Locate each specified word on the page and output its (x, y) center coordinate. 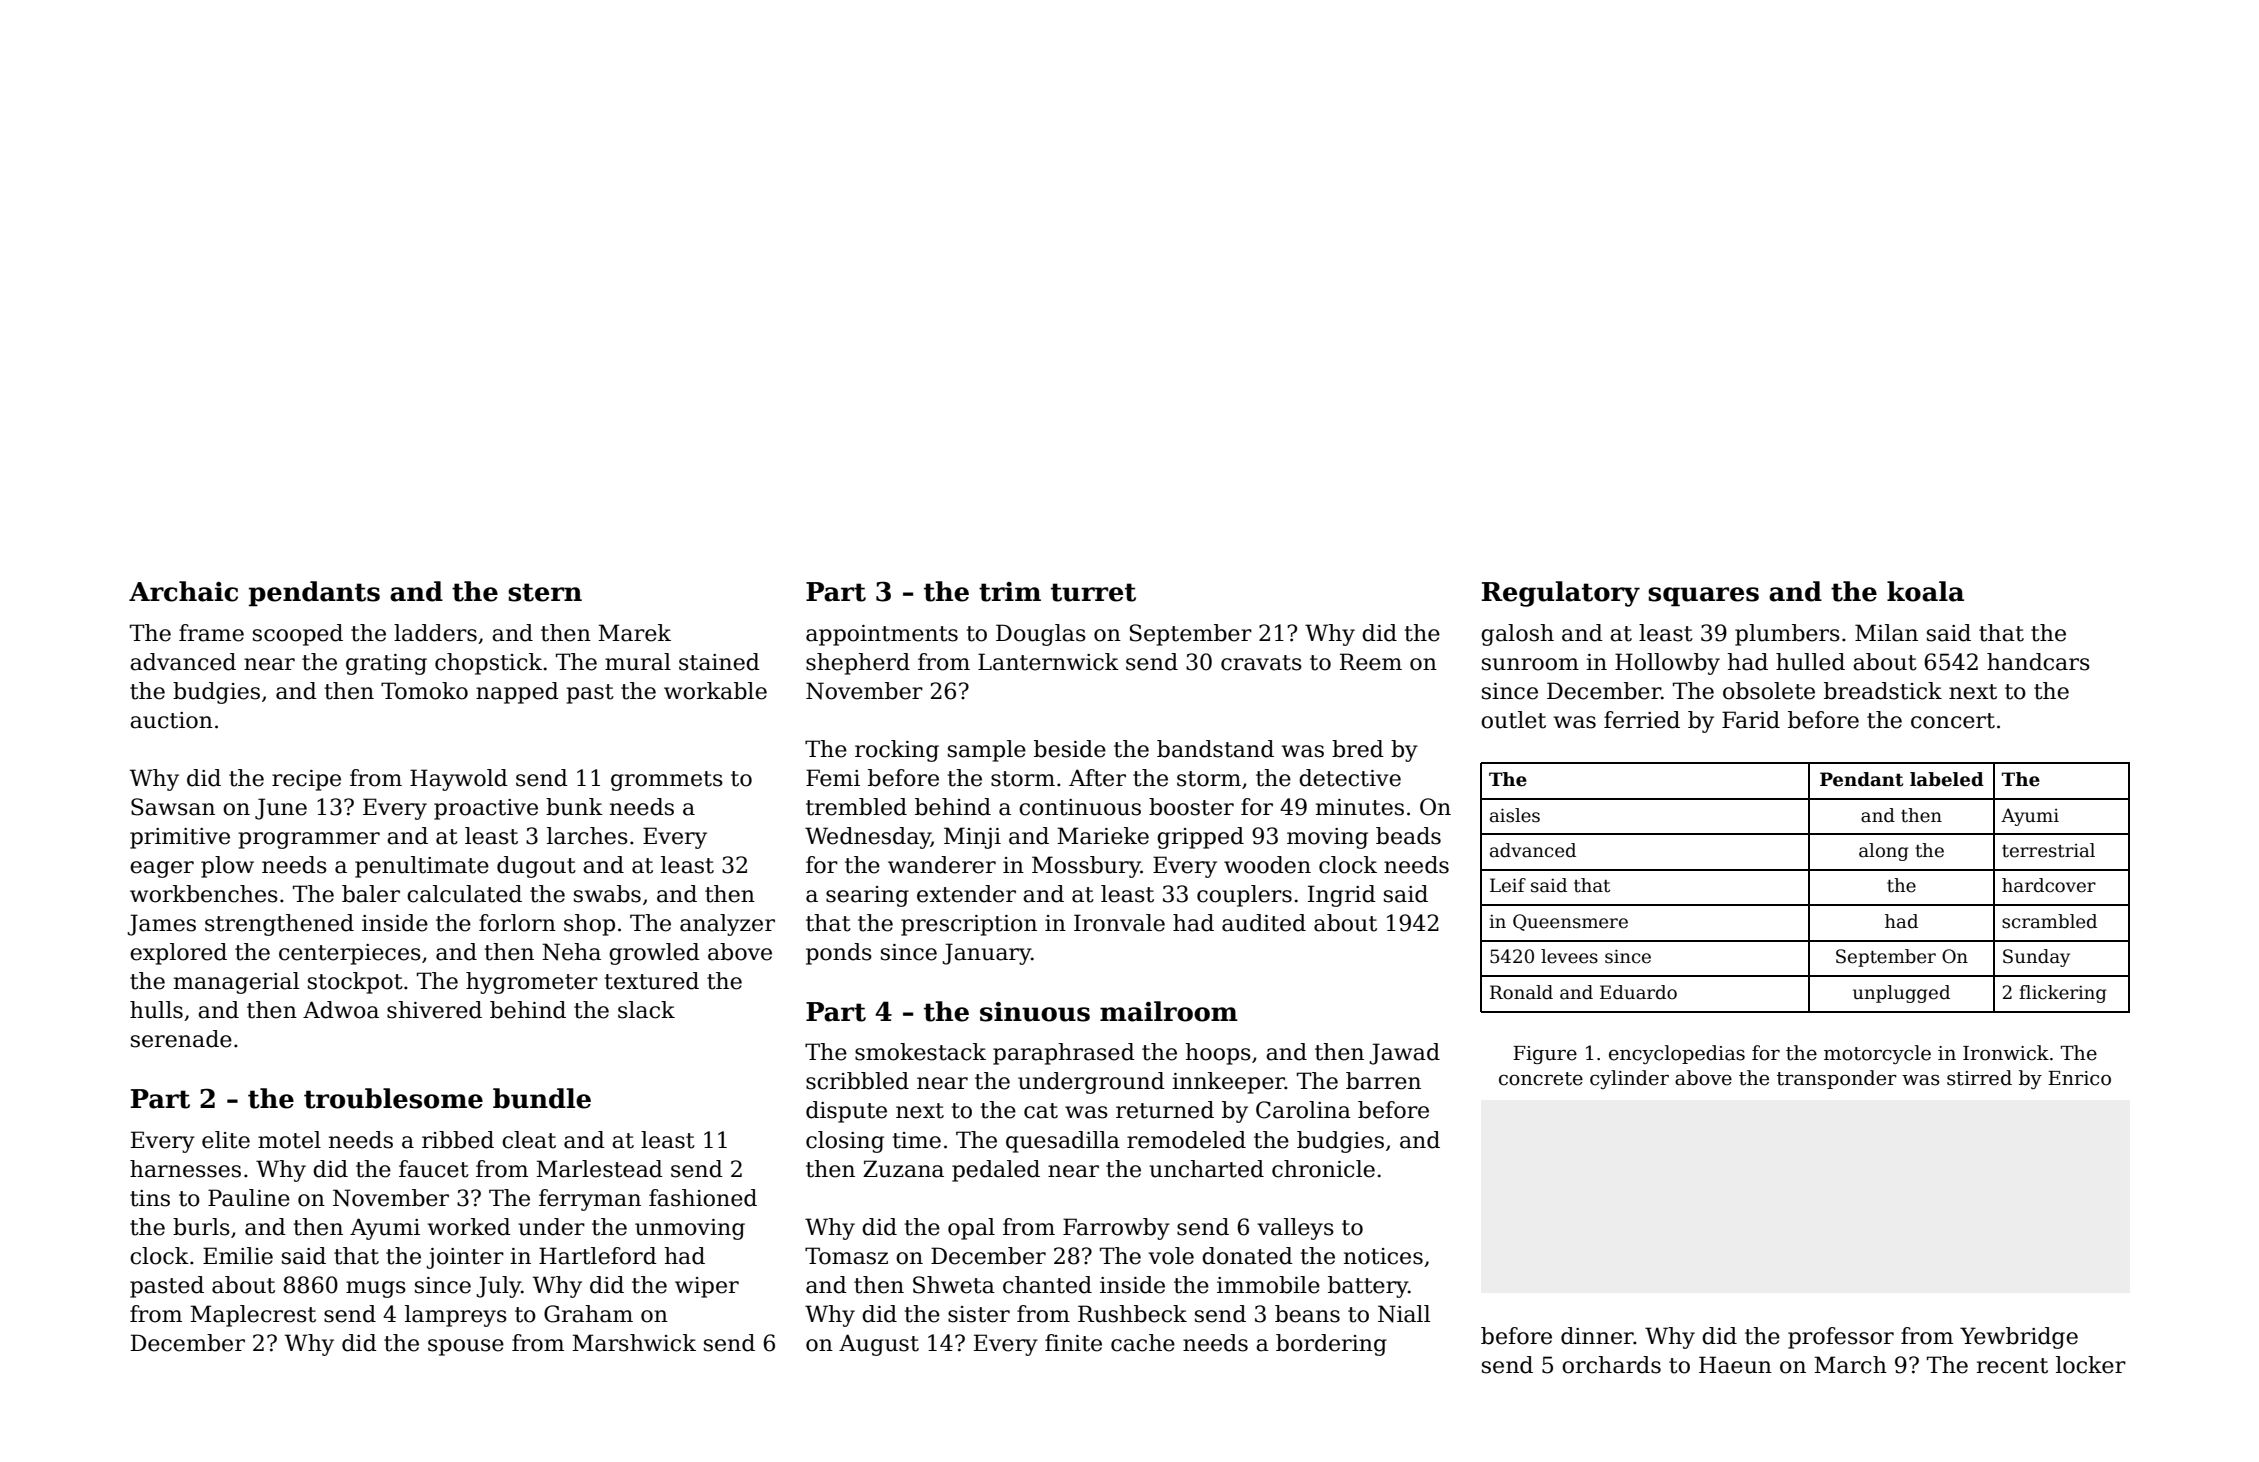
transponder (1837, 1079)
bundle (542, 1098)
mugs (376, 1289)
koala (1925, 591)
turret (1093, 592)
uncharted (1206, 1169)
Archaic (183, 591)
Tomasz (846, 1256)
